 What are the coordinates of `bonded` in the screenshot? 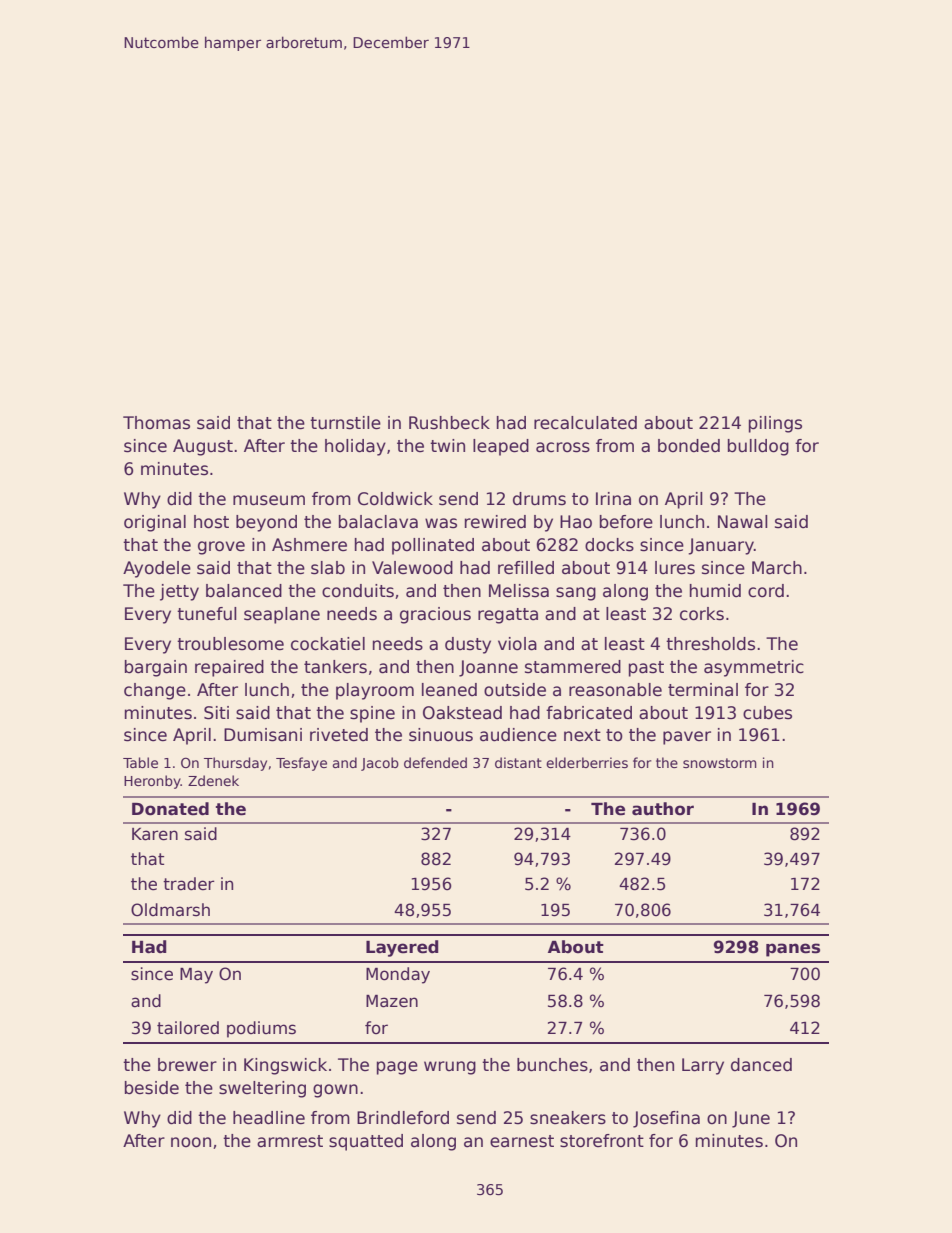 It's located at (689, 446).
